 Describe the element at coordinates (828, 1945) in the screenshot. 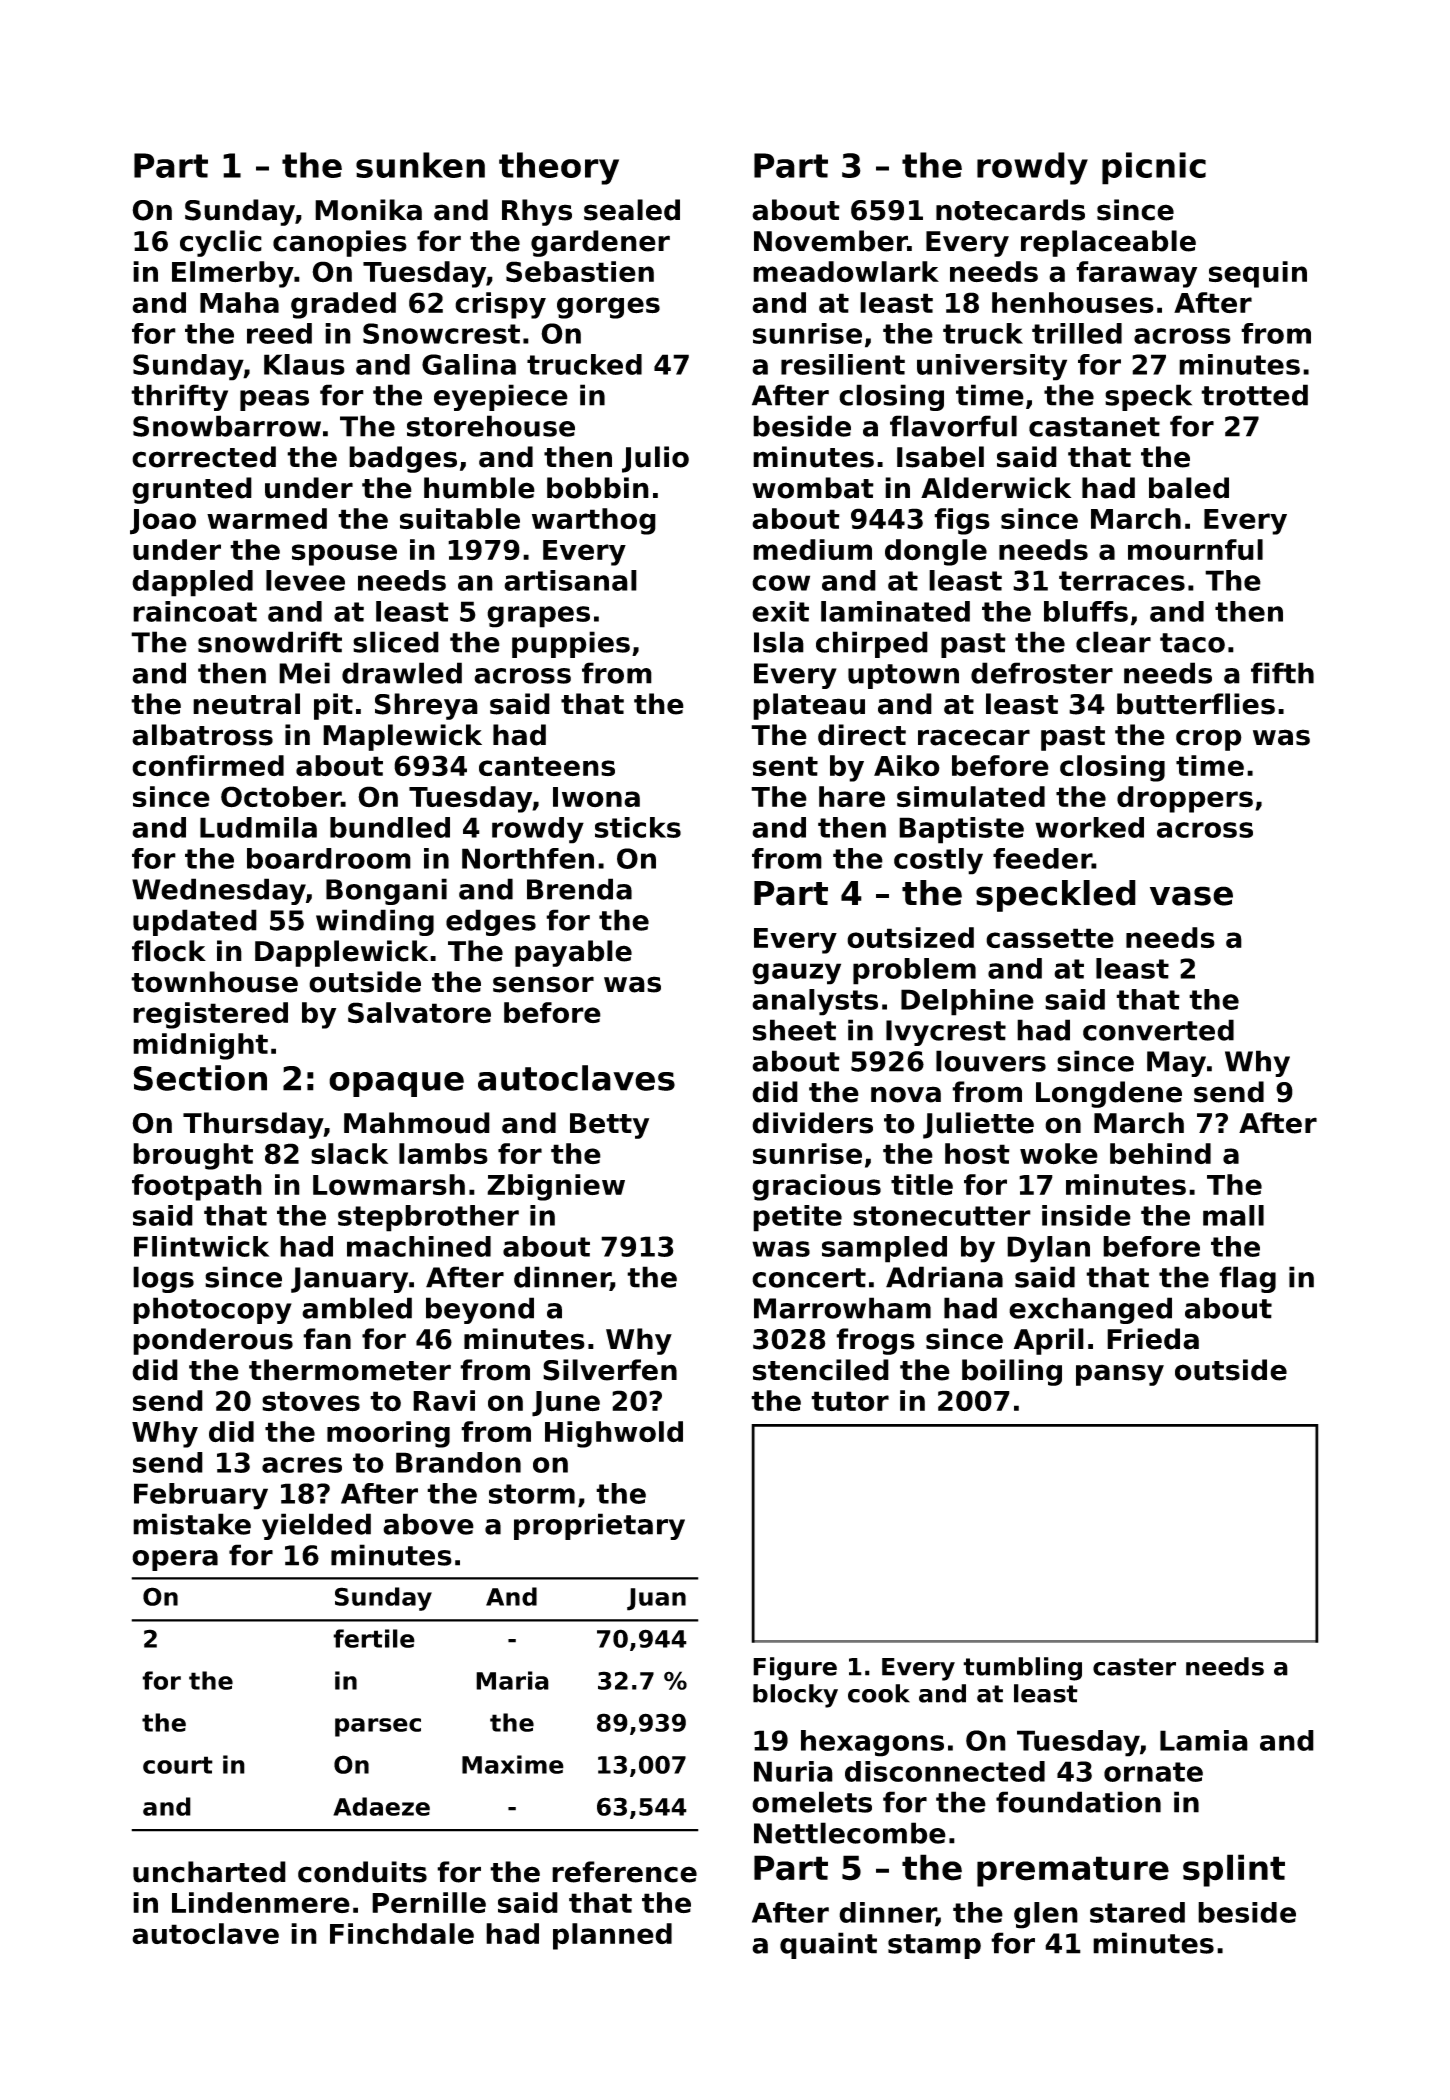

I see `quaint` at that location.
